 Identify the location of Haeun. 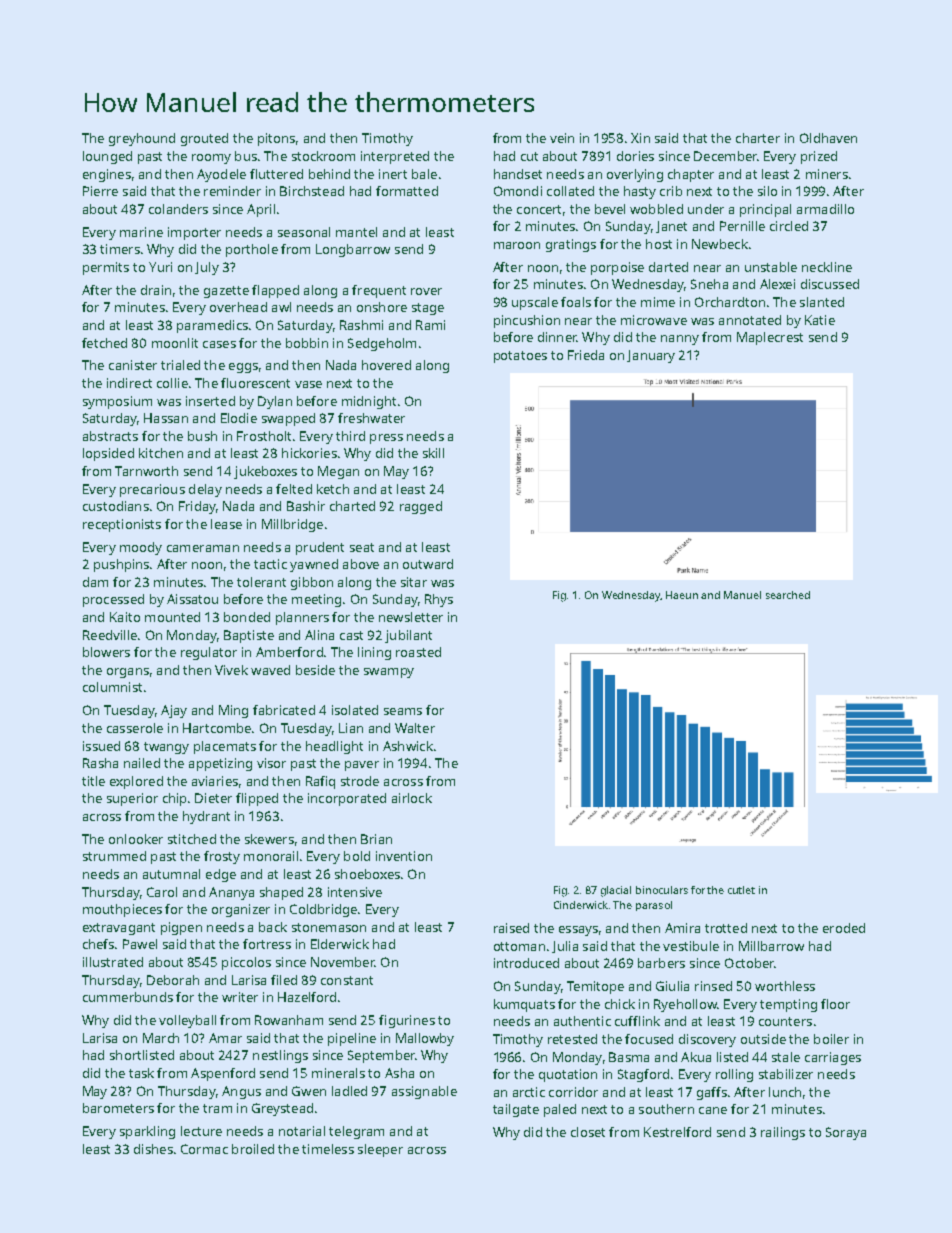
(682, 595).
